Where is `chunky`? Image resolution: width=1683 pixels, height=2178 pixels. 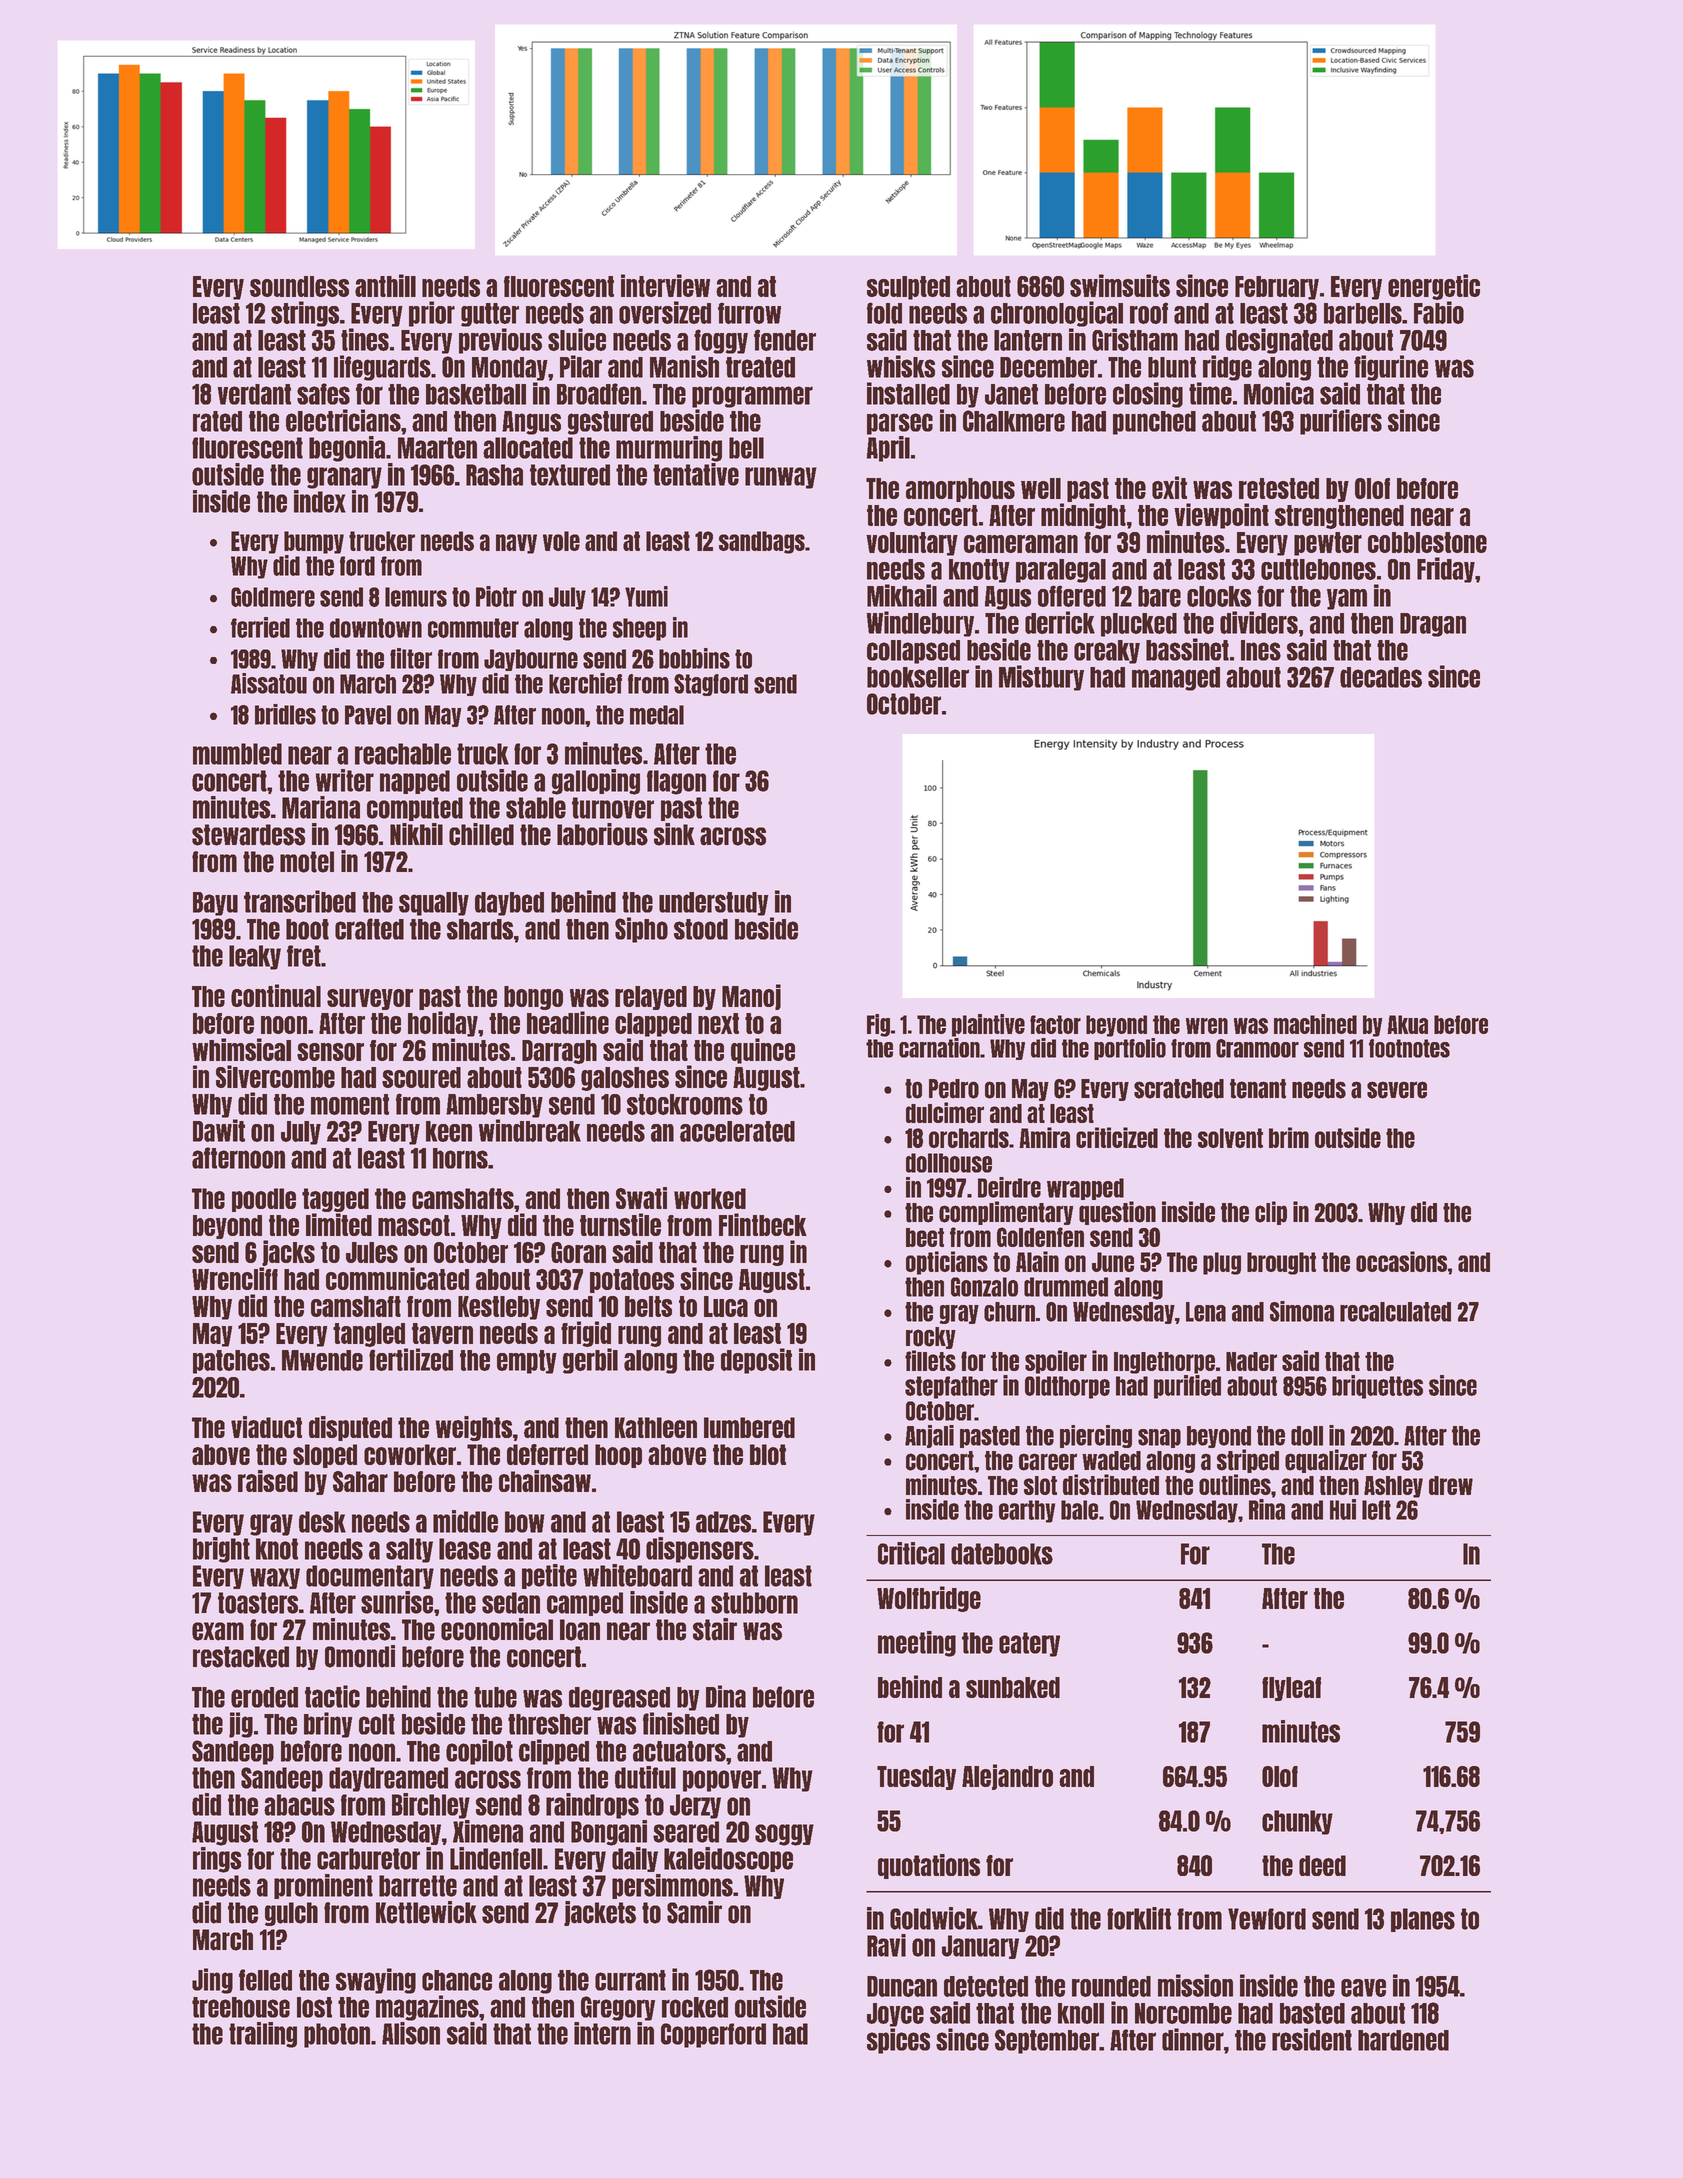 chunky is located at coordinates (1297, 1822).
